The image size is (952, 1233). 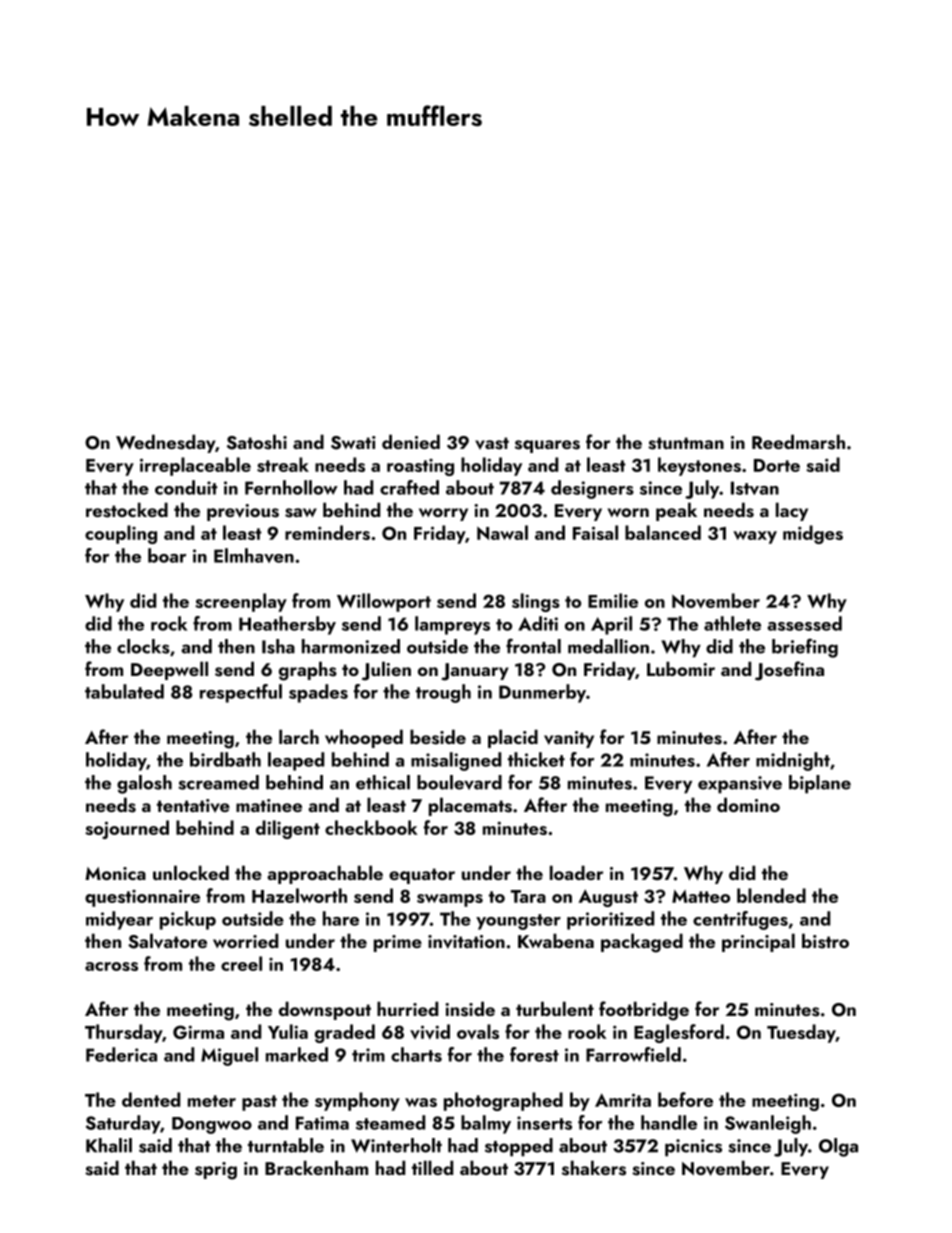 I want to click on squares, so click(x=547, y=446).
